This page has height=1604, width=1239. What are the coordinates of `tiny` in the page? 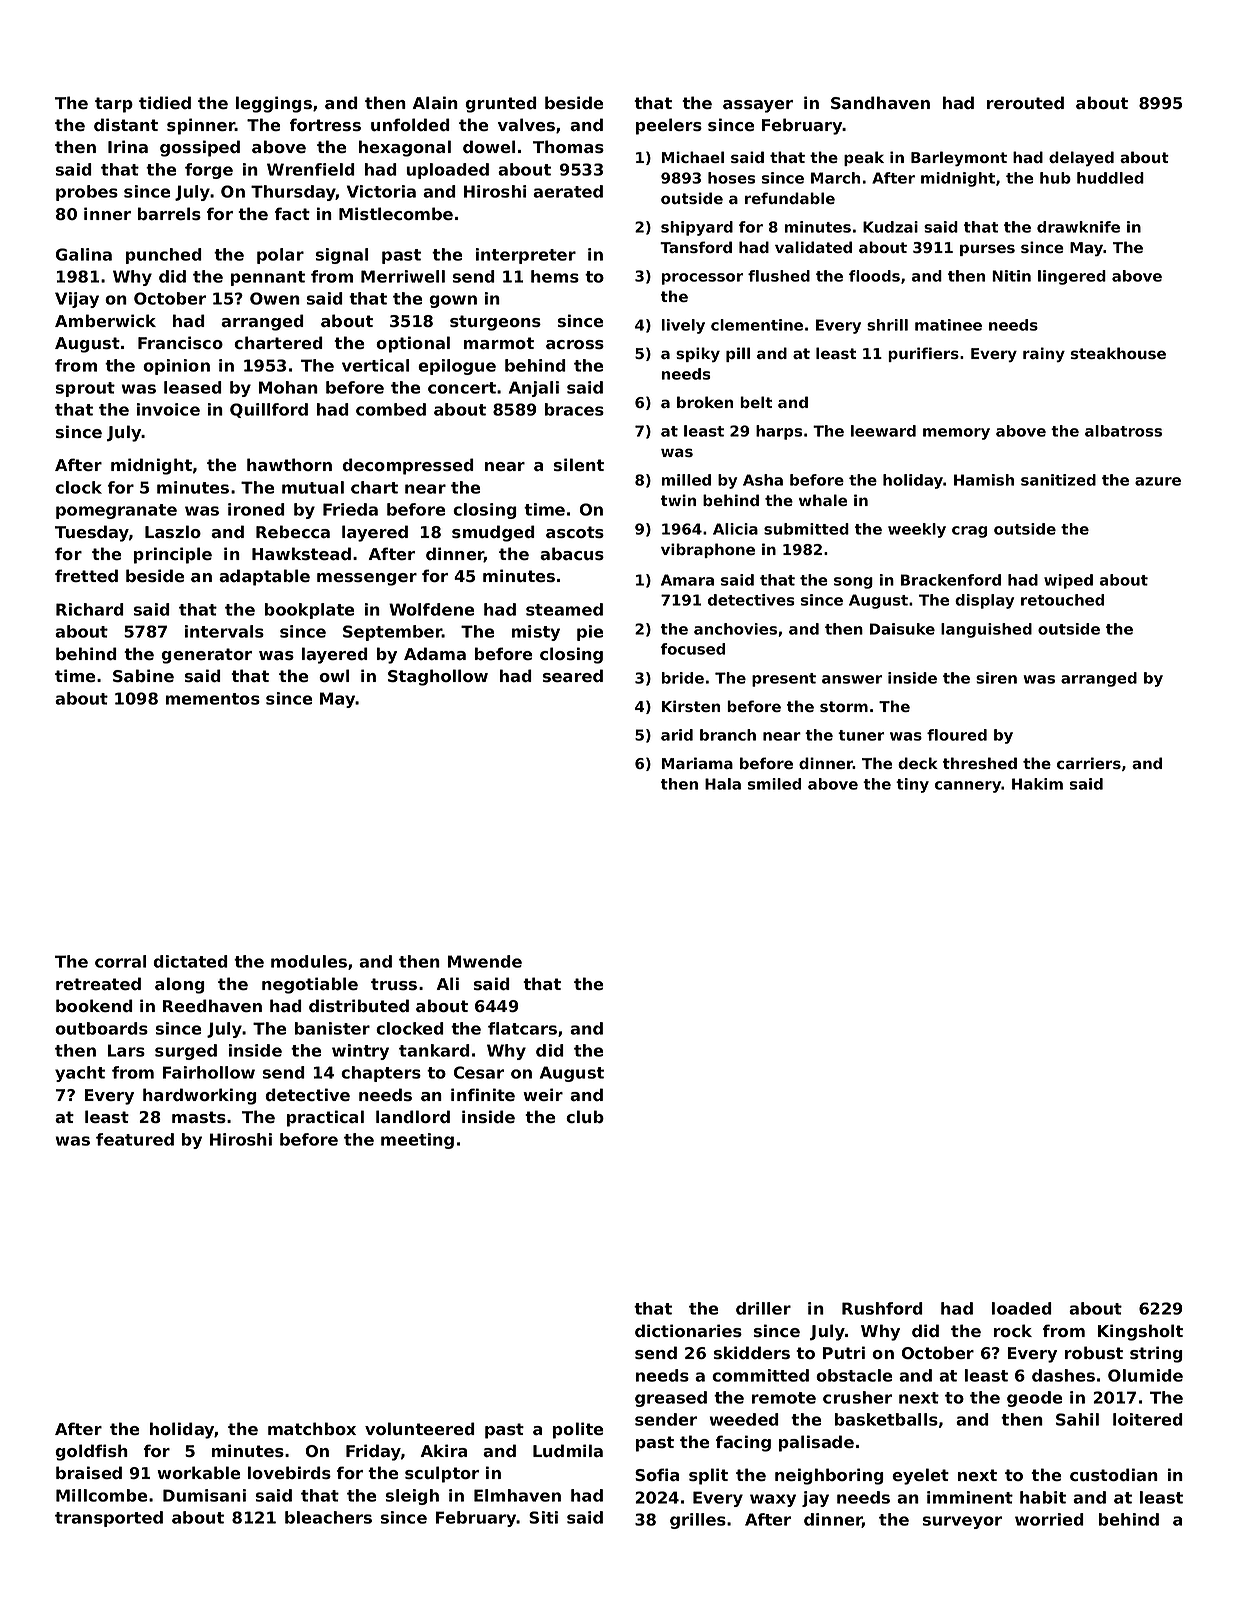 It's located at (912, 785).
